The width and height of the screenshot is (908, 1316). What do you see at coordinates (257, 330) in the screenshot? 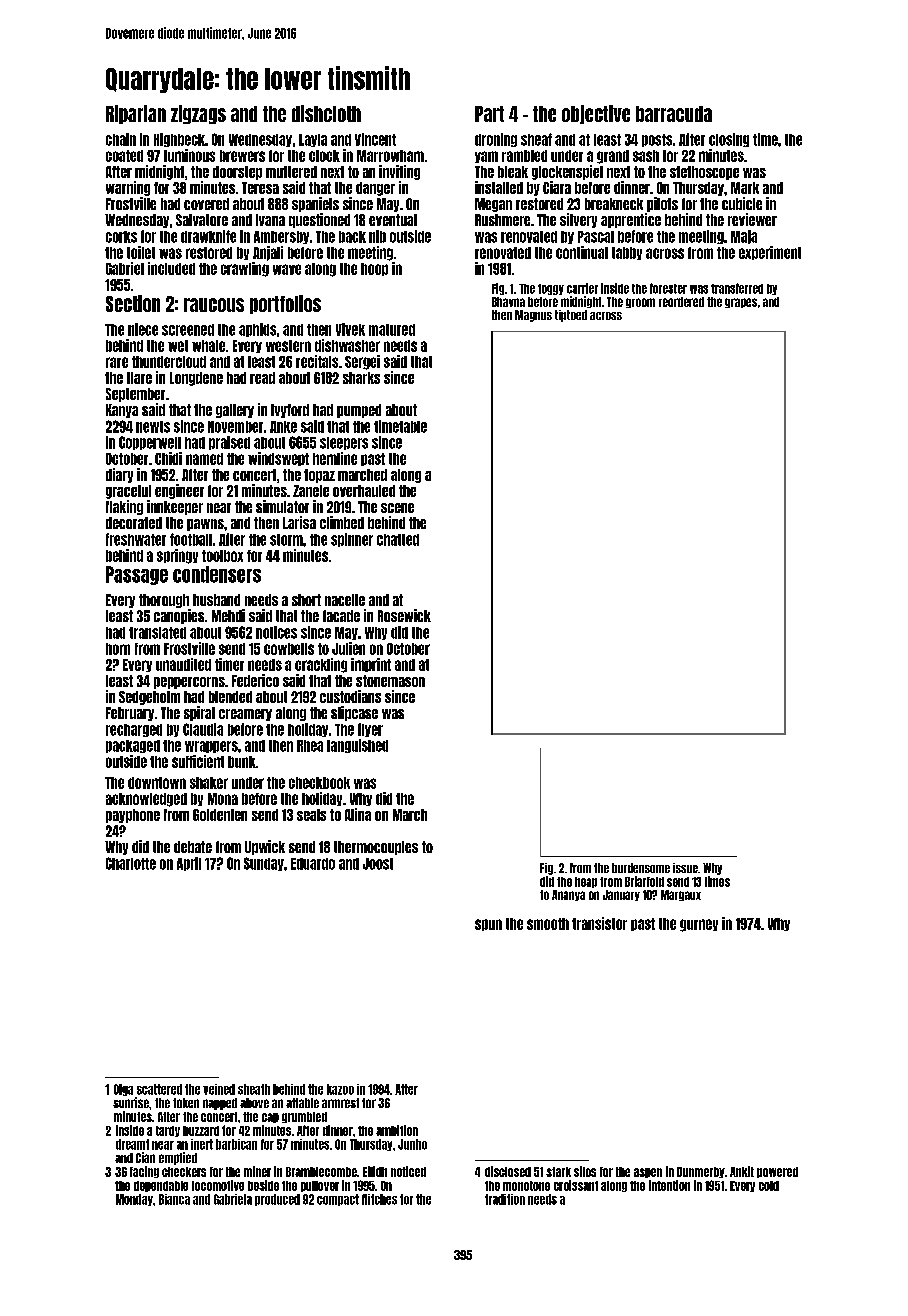
I see `aphids` at bounding box center [257, 330].
